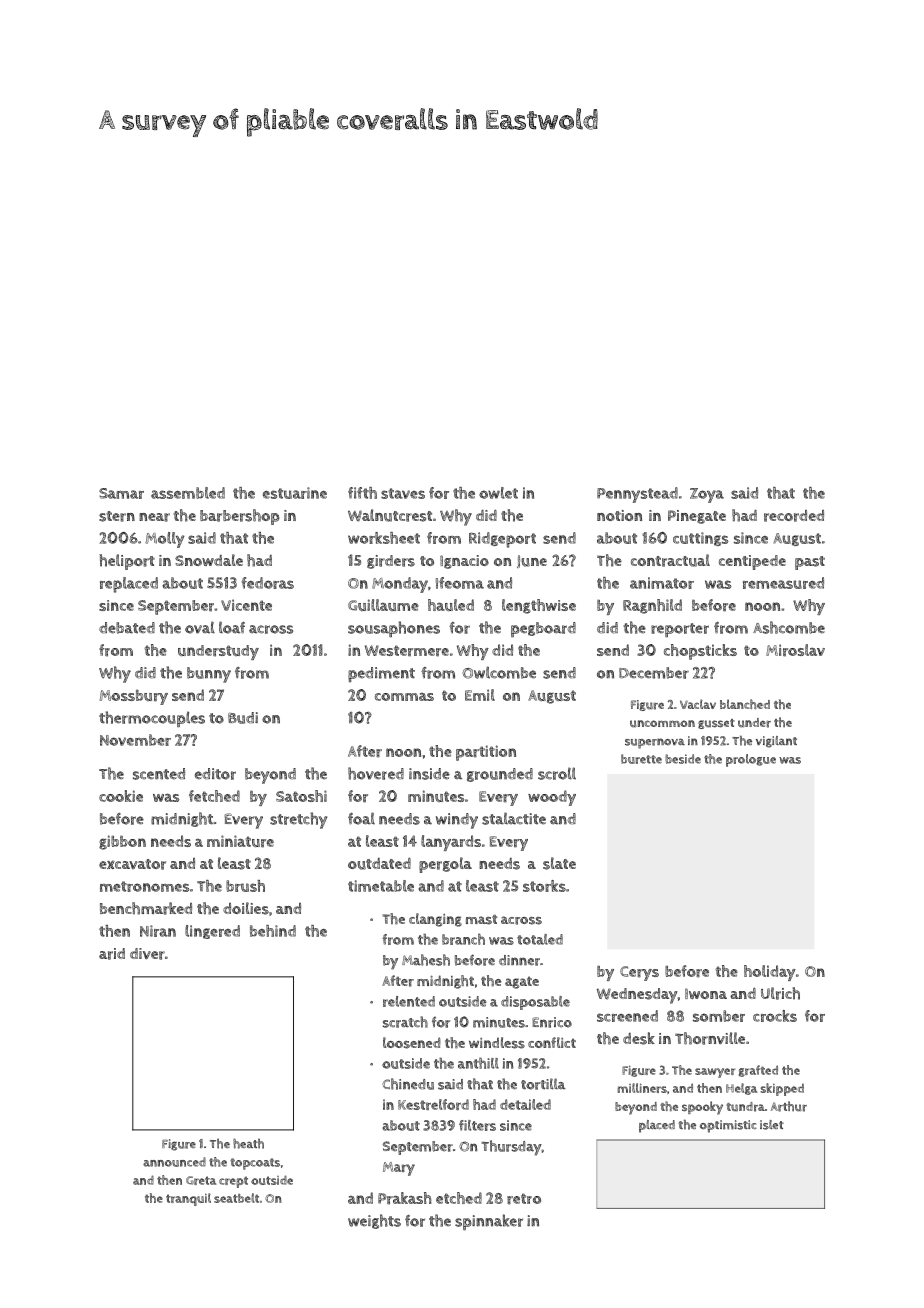  Describe the element at coordinates (770, 973) in the screenshot. I see `holiday` at that location.
